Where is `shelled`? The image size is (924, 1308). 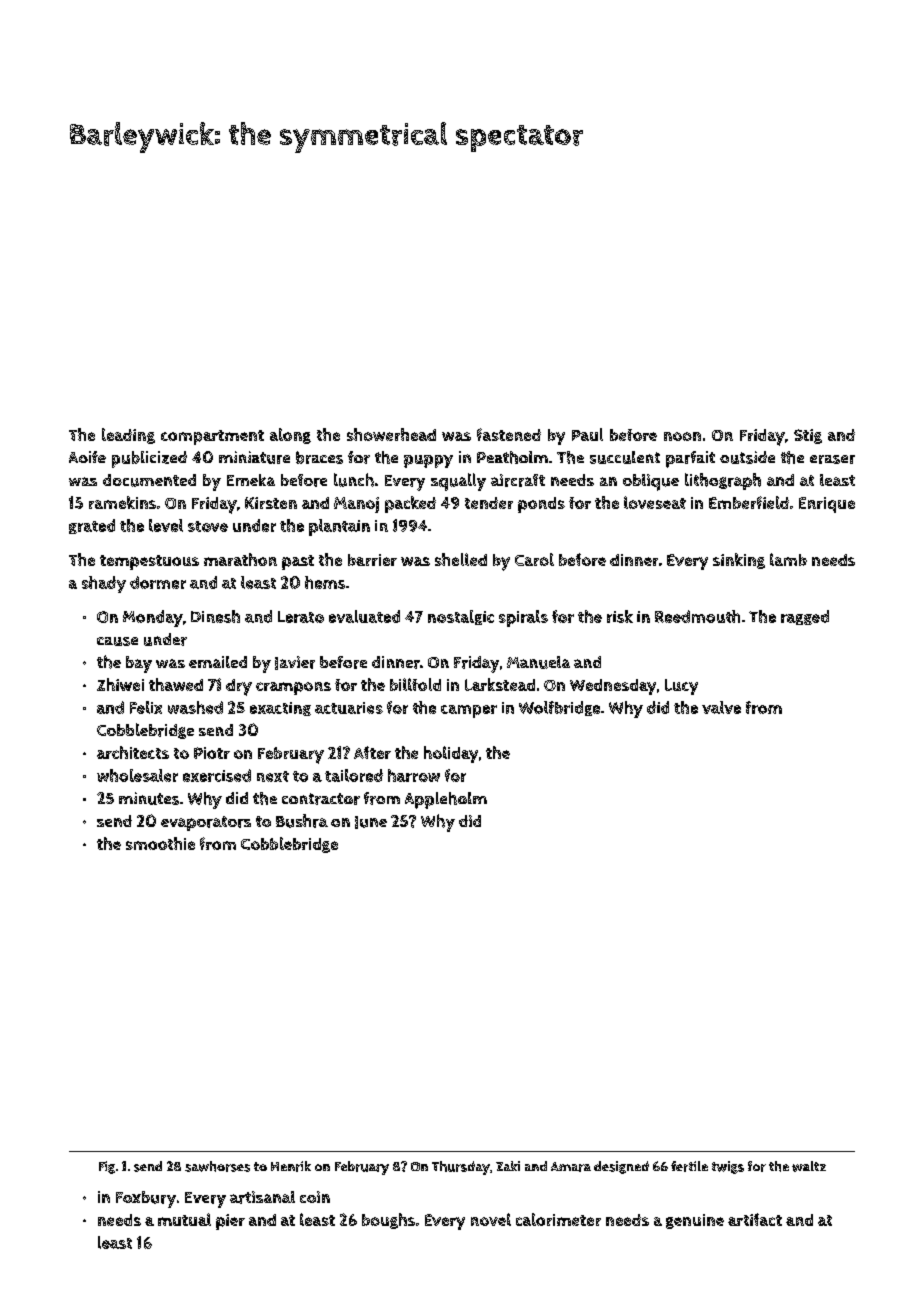 shelled is located at coordinates (461, 559).
